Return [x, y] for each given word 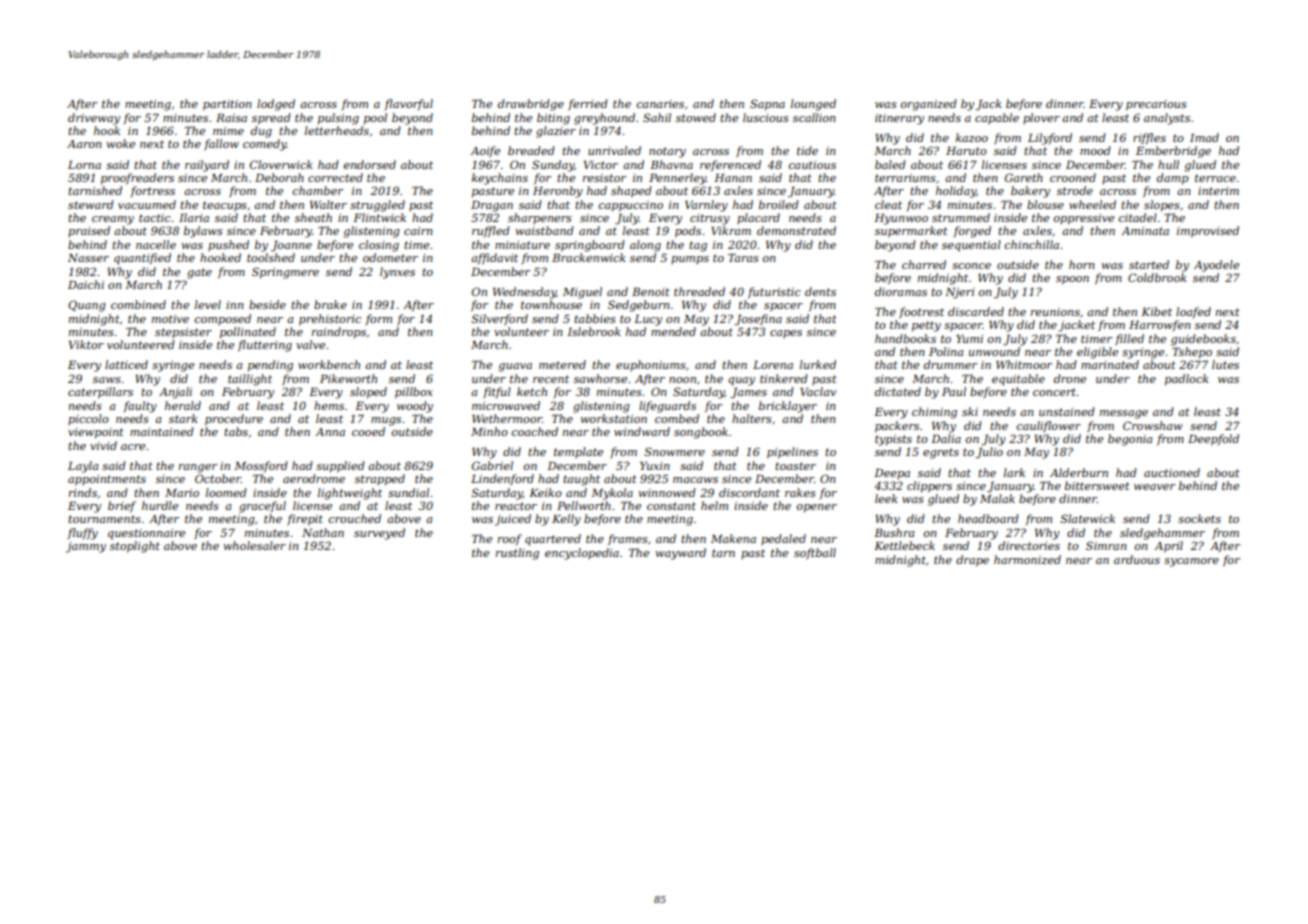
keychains [500, 179]
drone [1070, 378]
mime [228, 131]
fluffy [83, 534]
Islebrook [594, 331]
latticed [126, 364]
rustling [517, 554]
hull [1168, 164]
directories [1029, 545]
